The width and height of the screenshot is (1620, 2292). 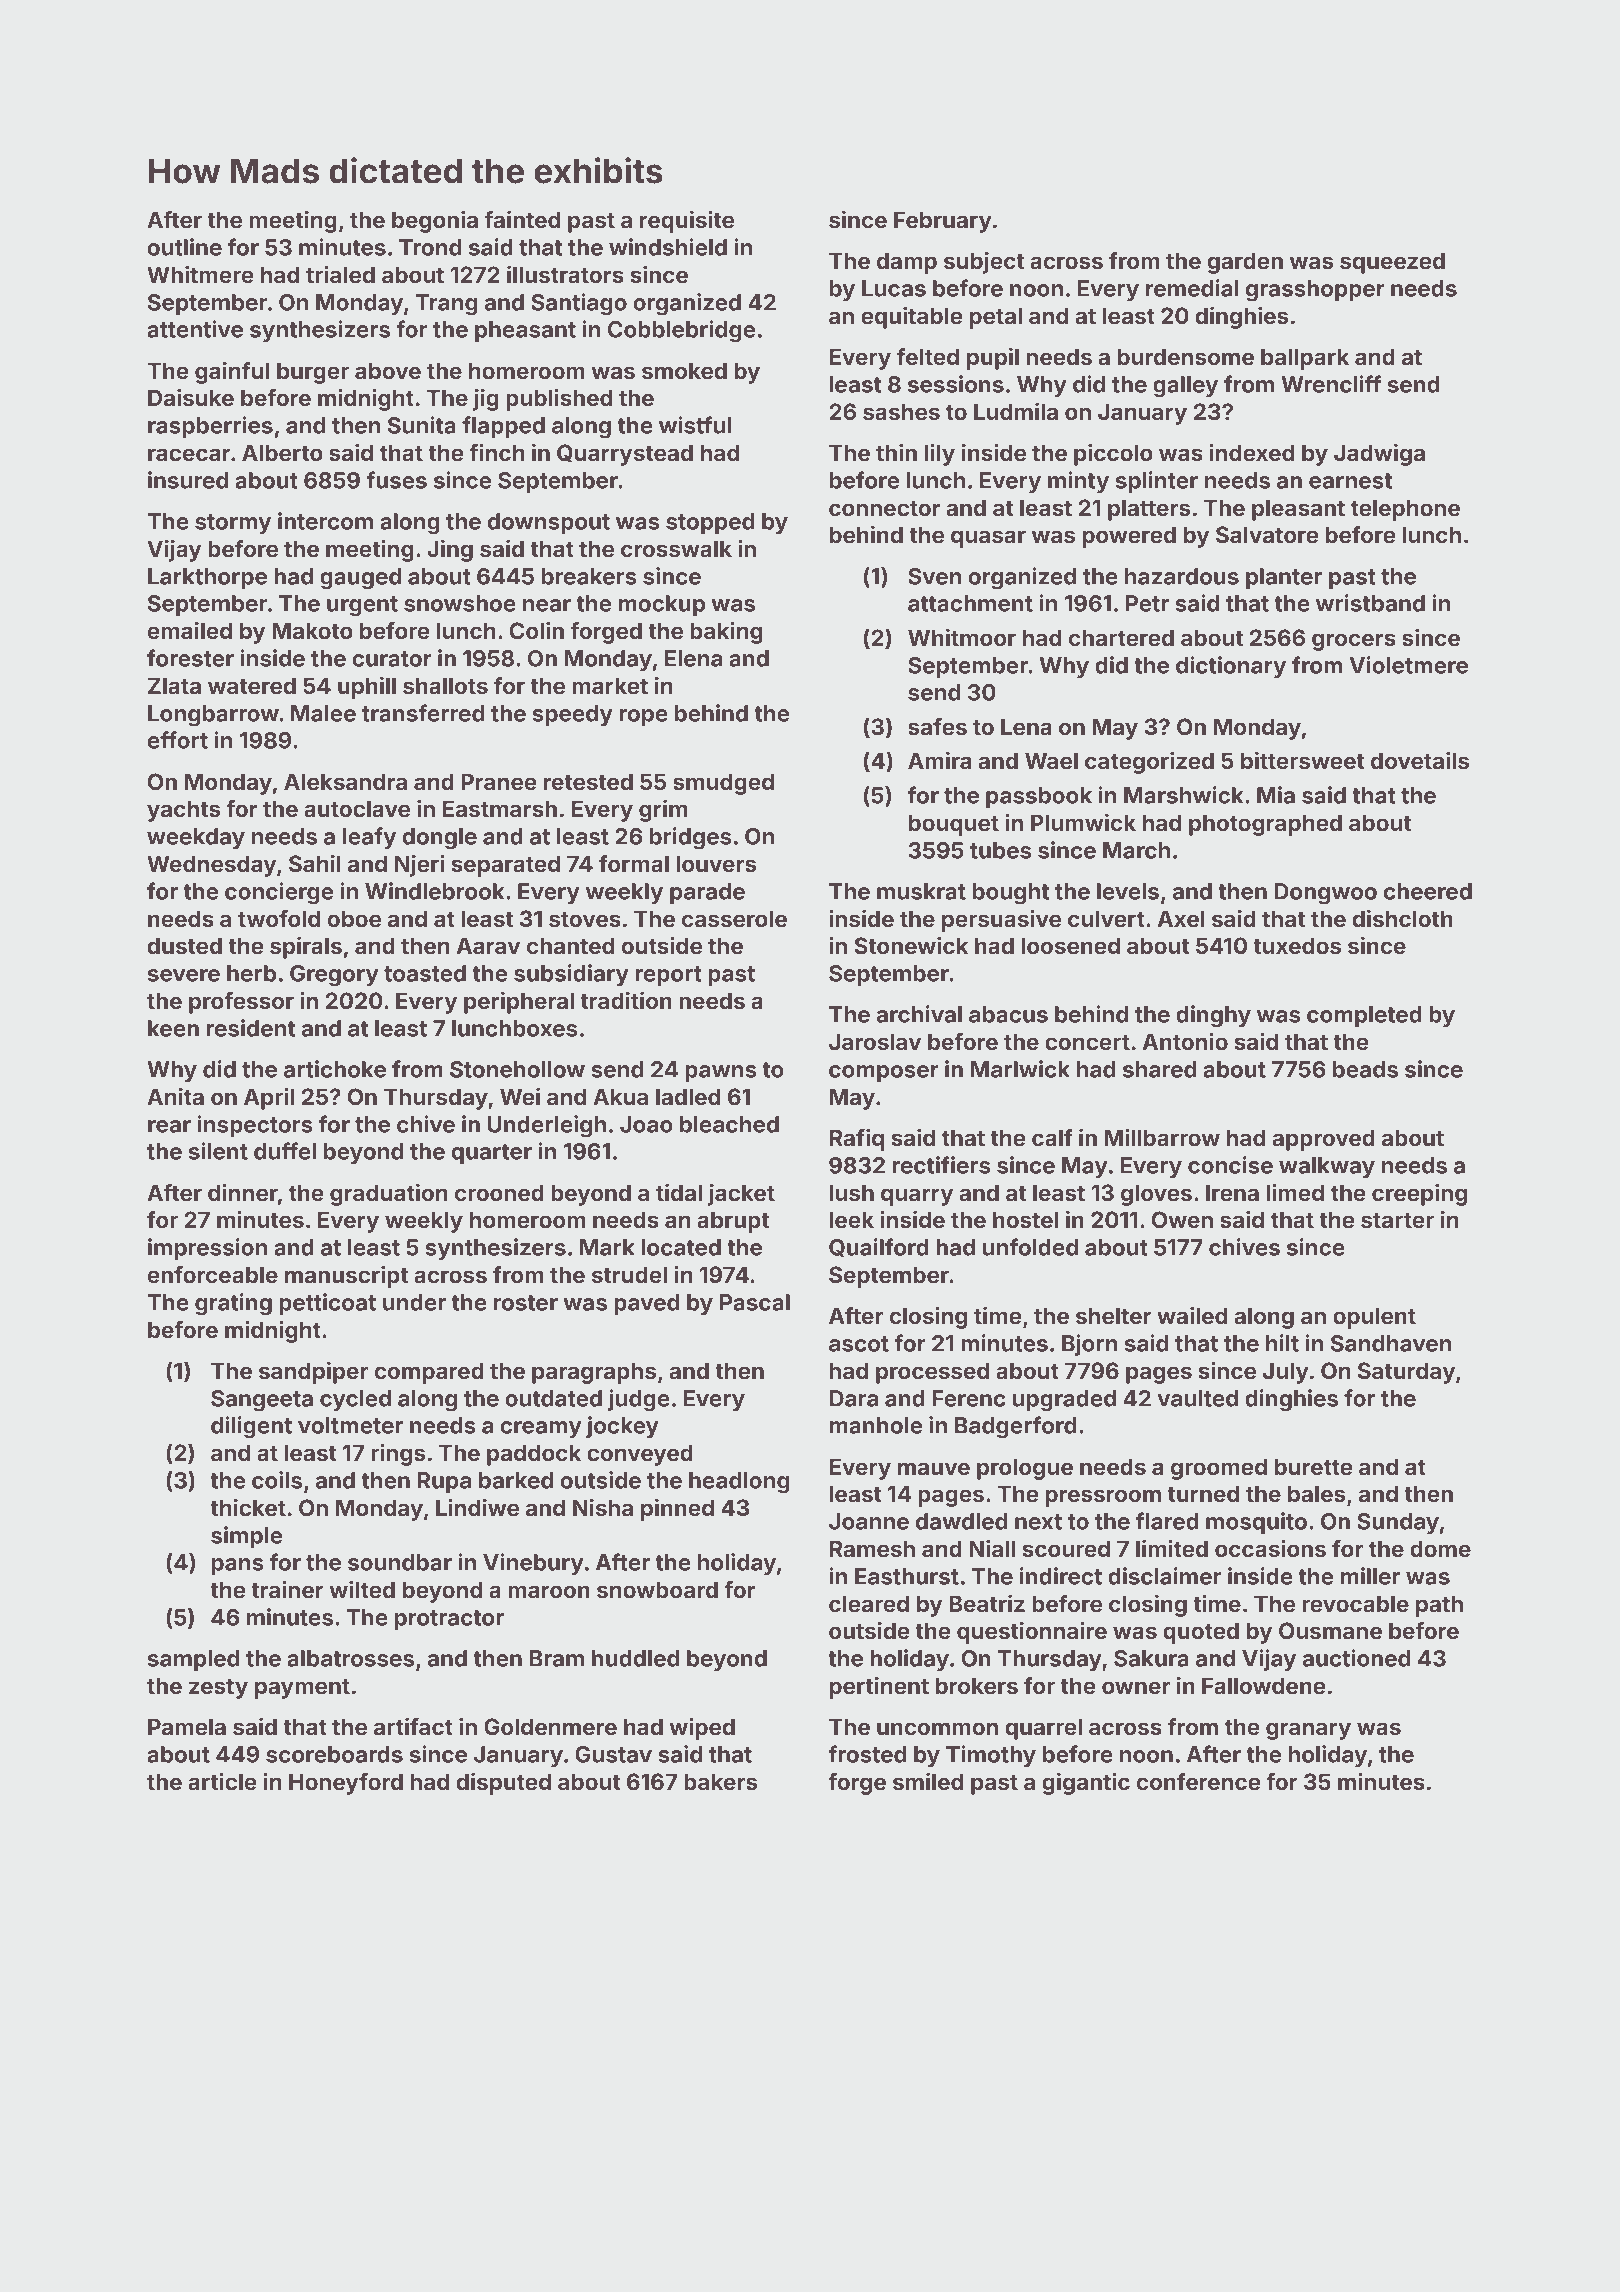 What do you see at coordinates (313, 1373) in the screenshot?
I see `sandpiper` at bounding box center [313, 1373].
